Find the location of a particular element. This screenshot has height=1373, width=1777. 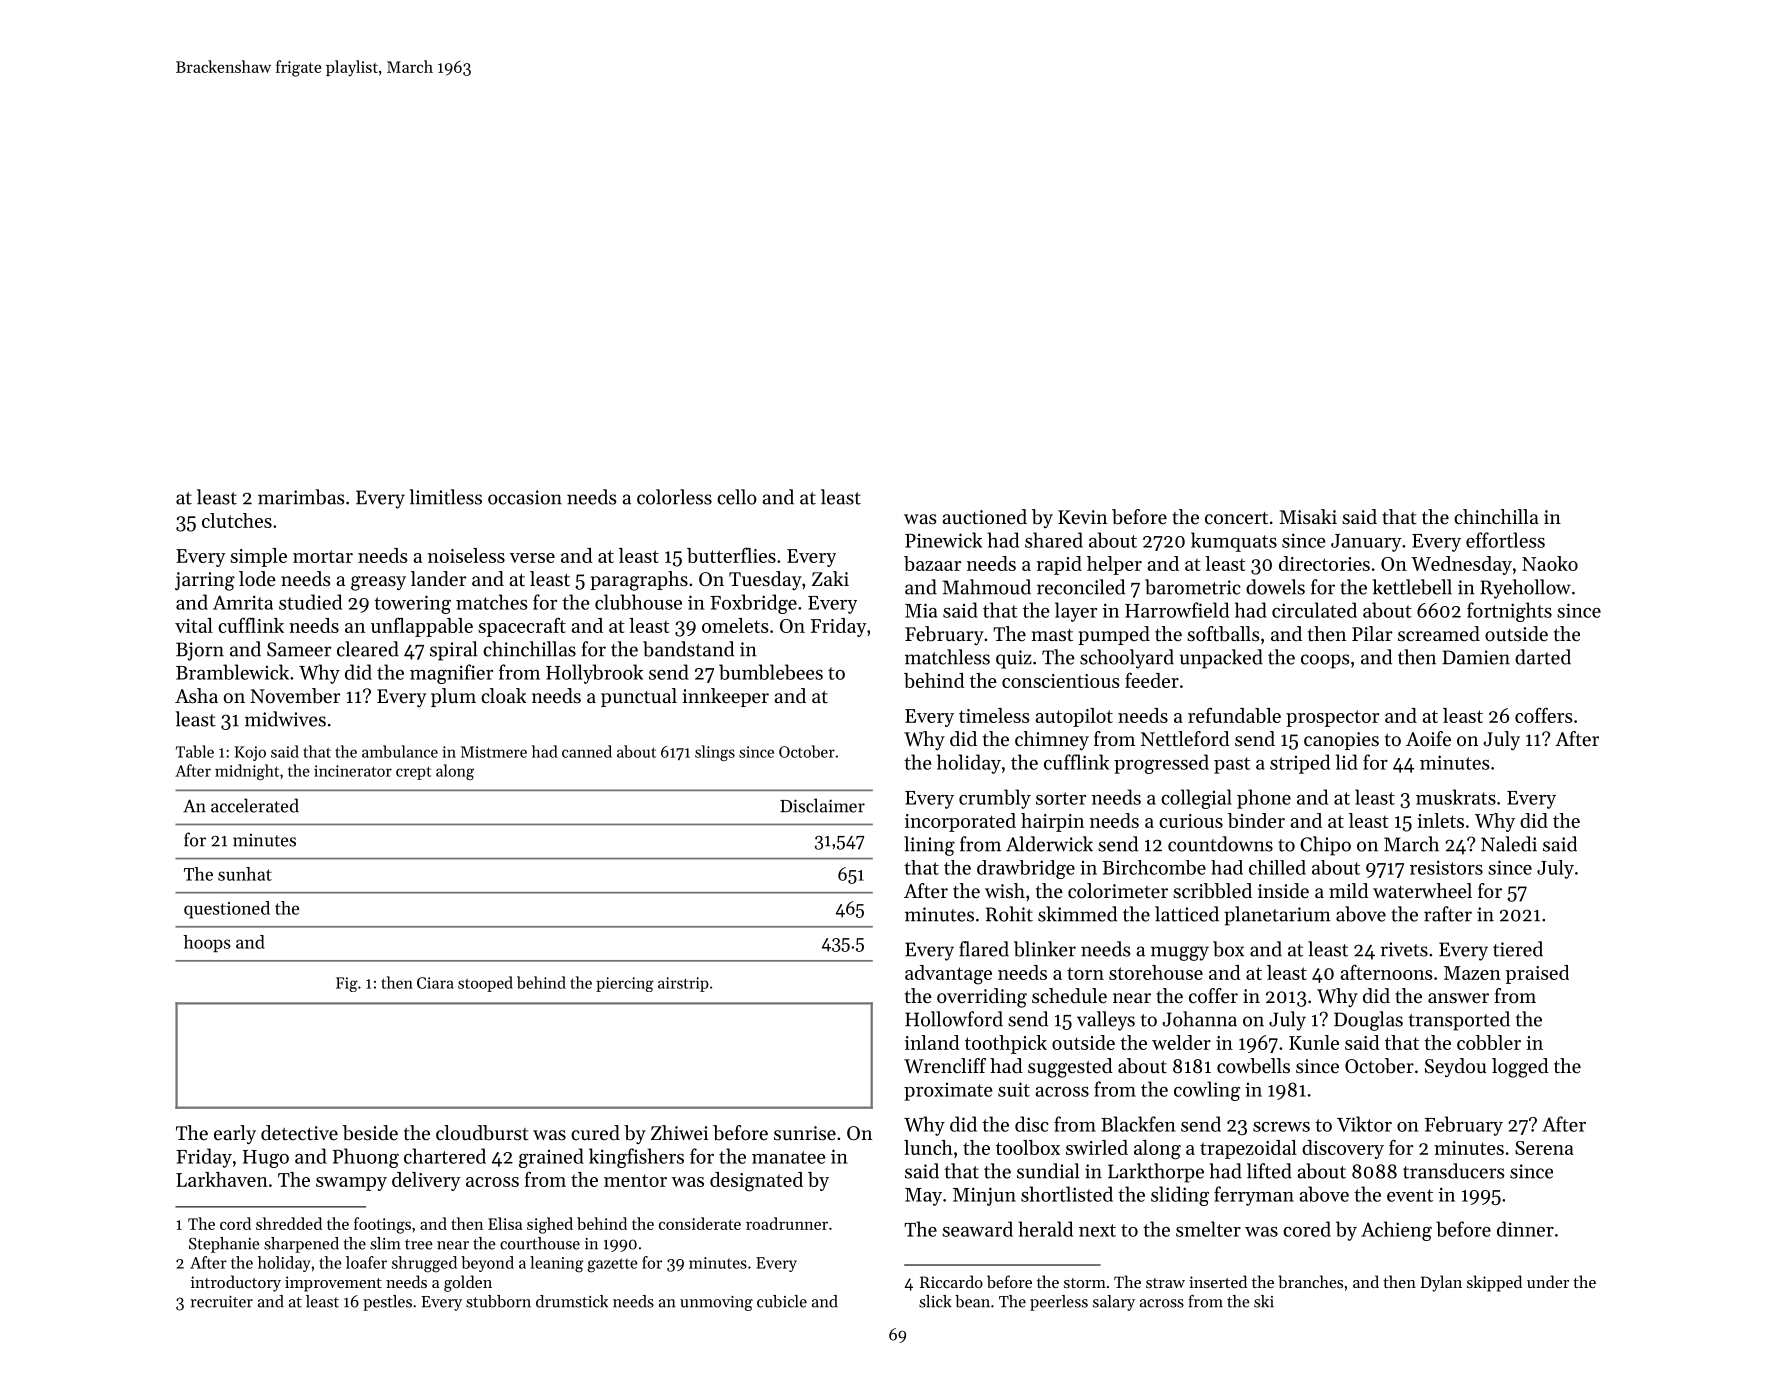

scribbled is located at coordinates (1212, 891).
